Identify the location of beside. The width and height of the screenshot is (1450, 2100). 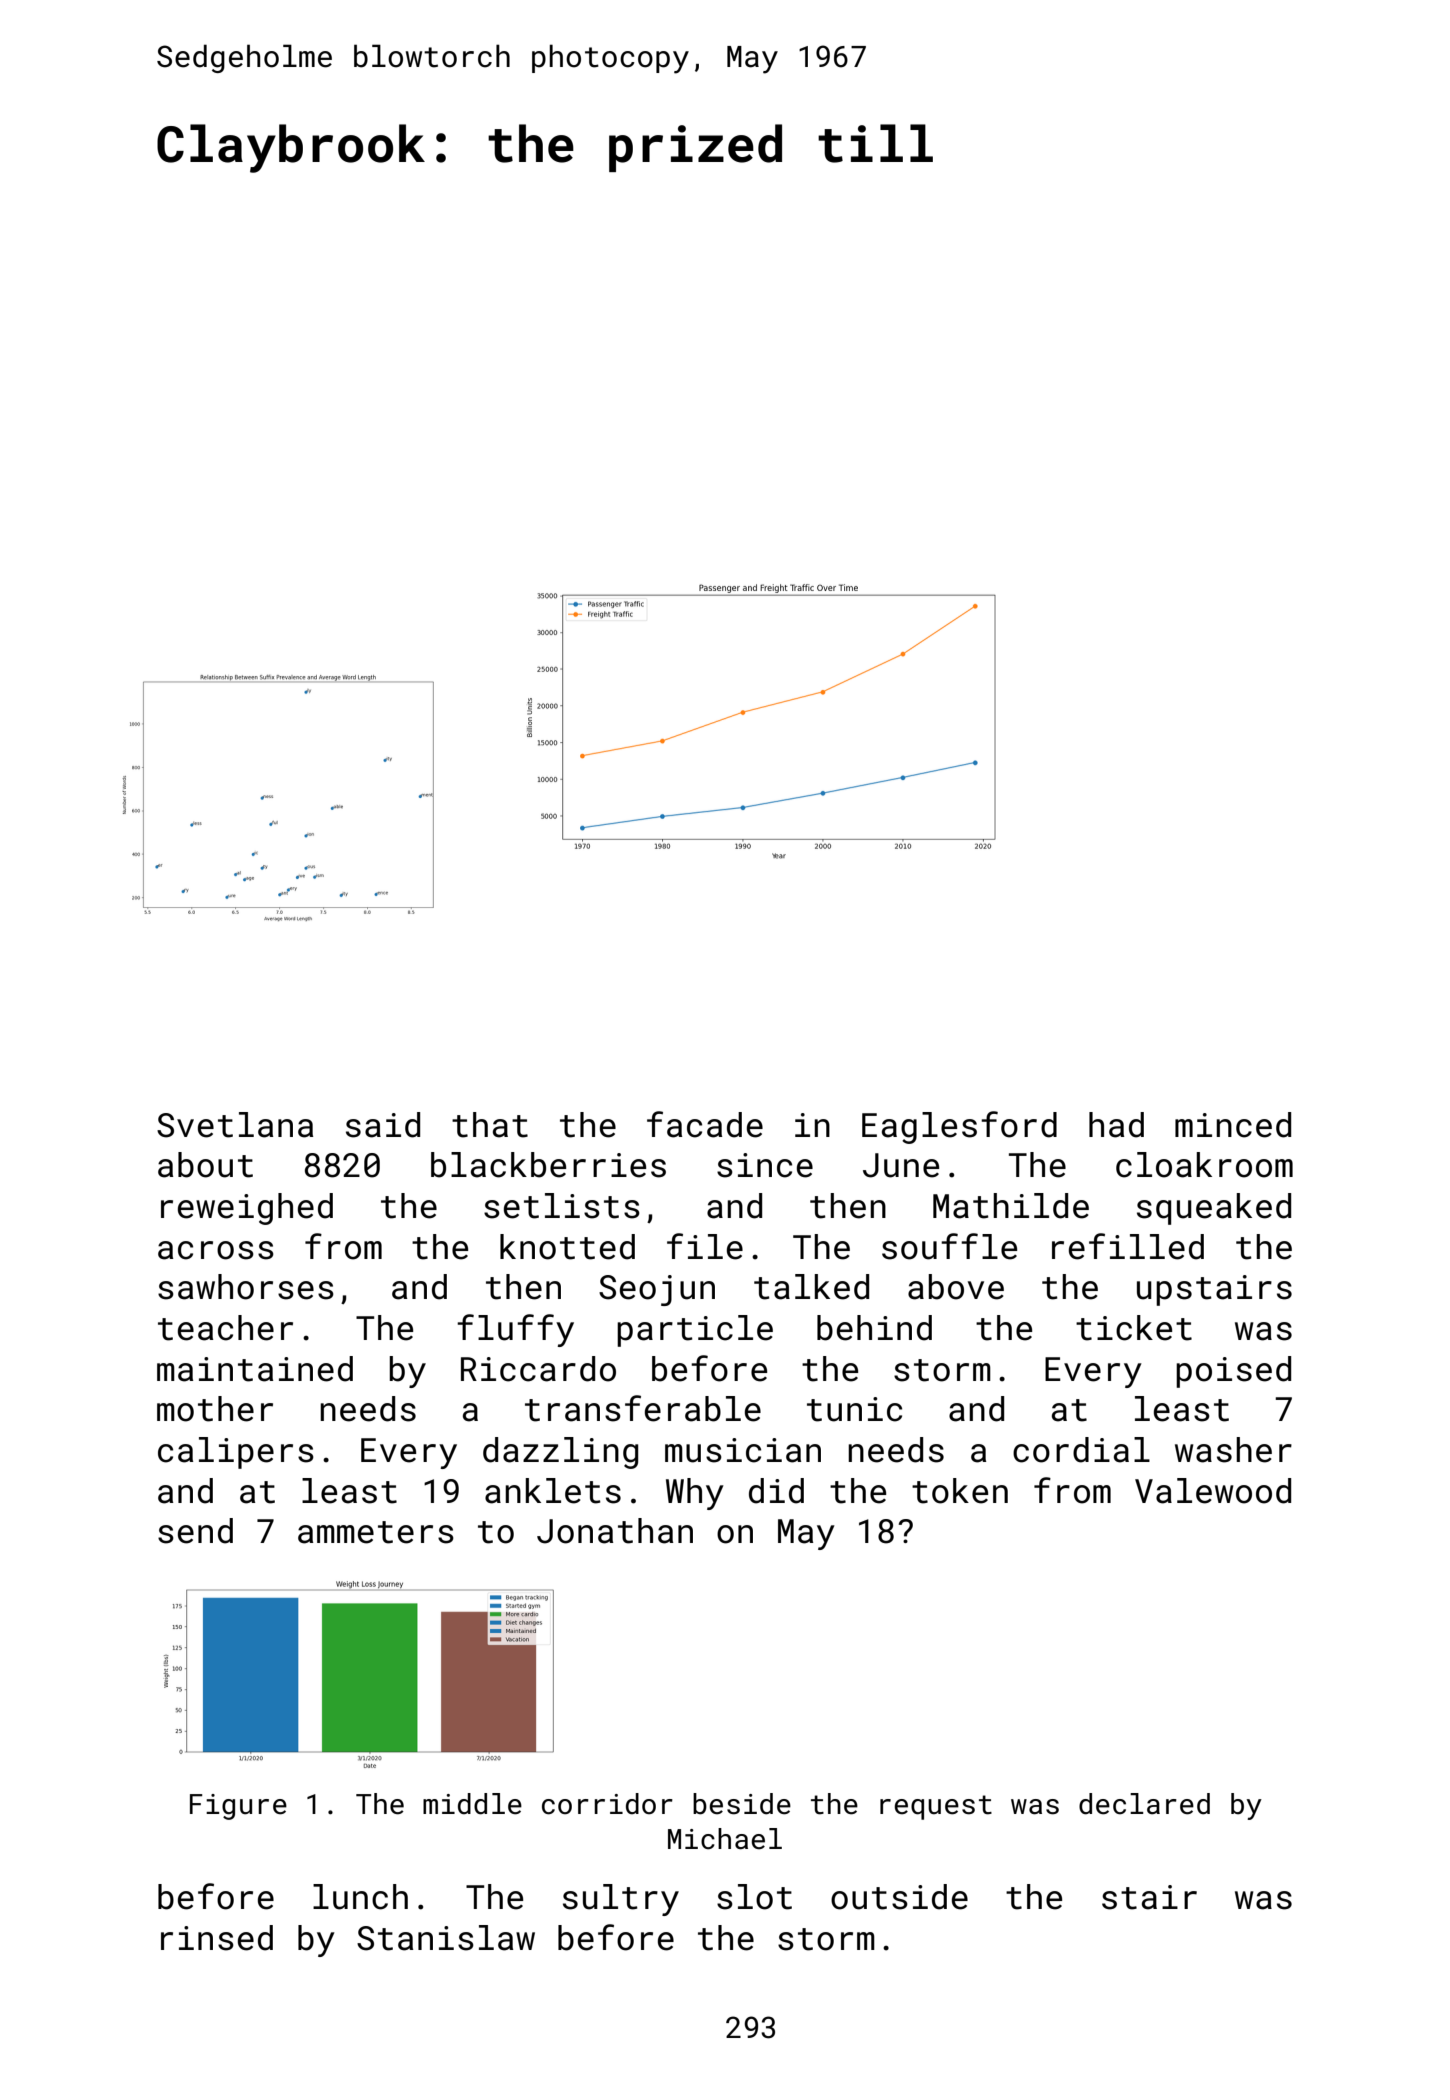
(742, 1804).
